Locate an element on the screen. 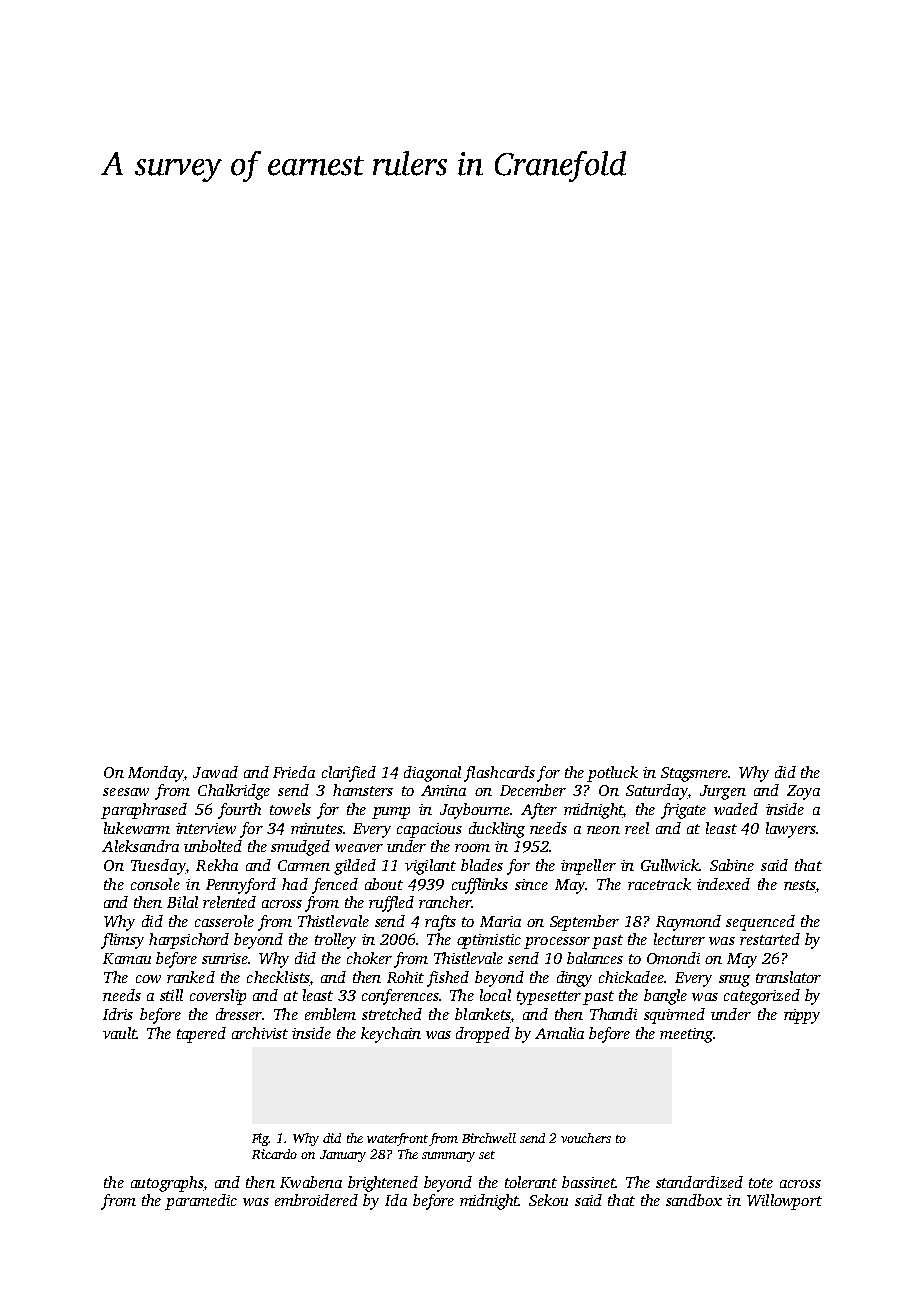 The image size is (924, 1314). optimistic is located at coordinates (489, 941).
